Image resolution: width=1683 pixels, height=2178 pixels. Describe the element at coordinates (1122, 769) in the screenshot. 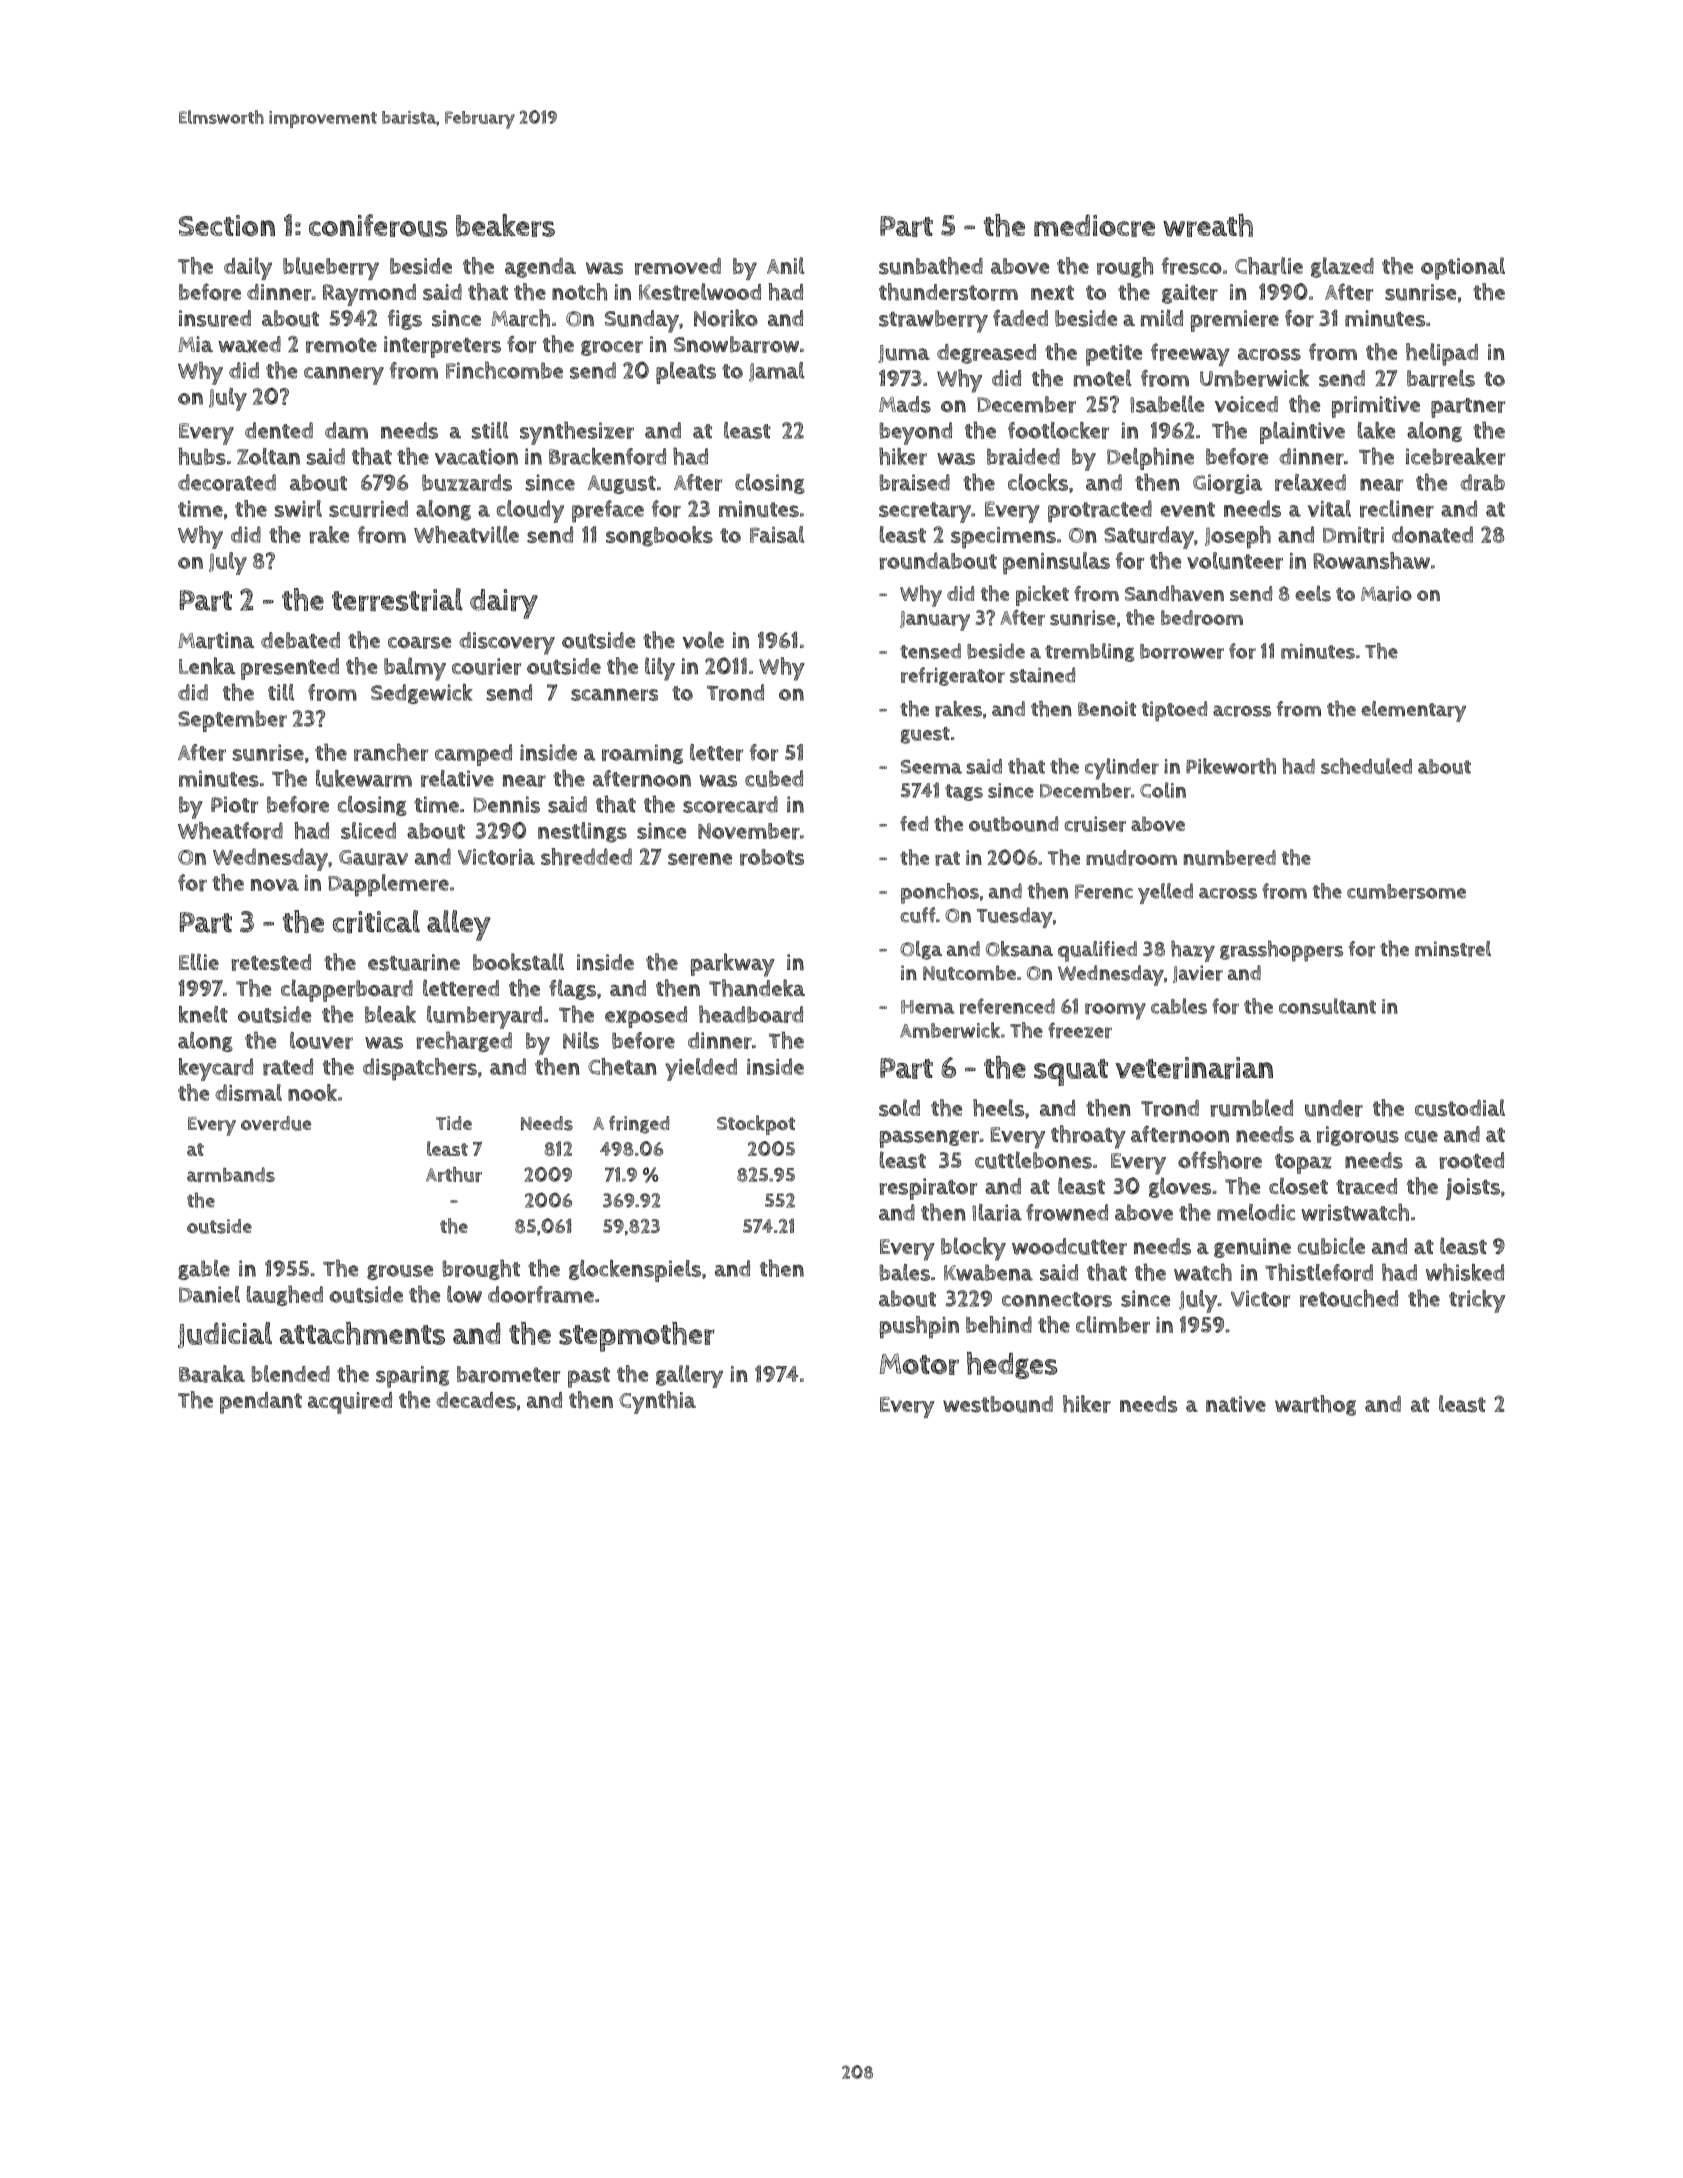

I see `cylinder` at that location.
